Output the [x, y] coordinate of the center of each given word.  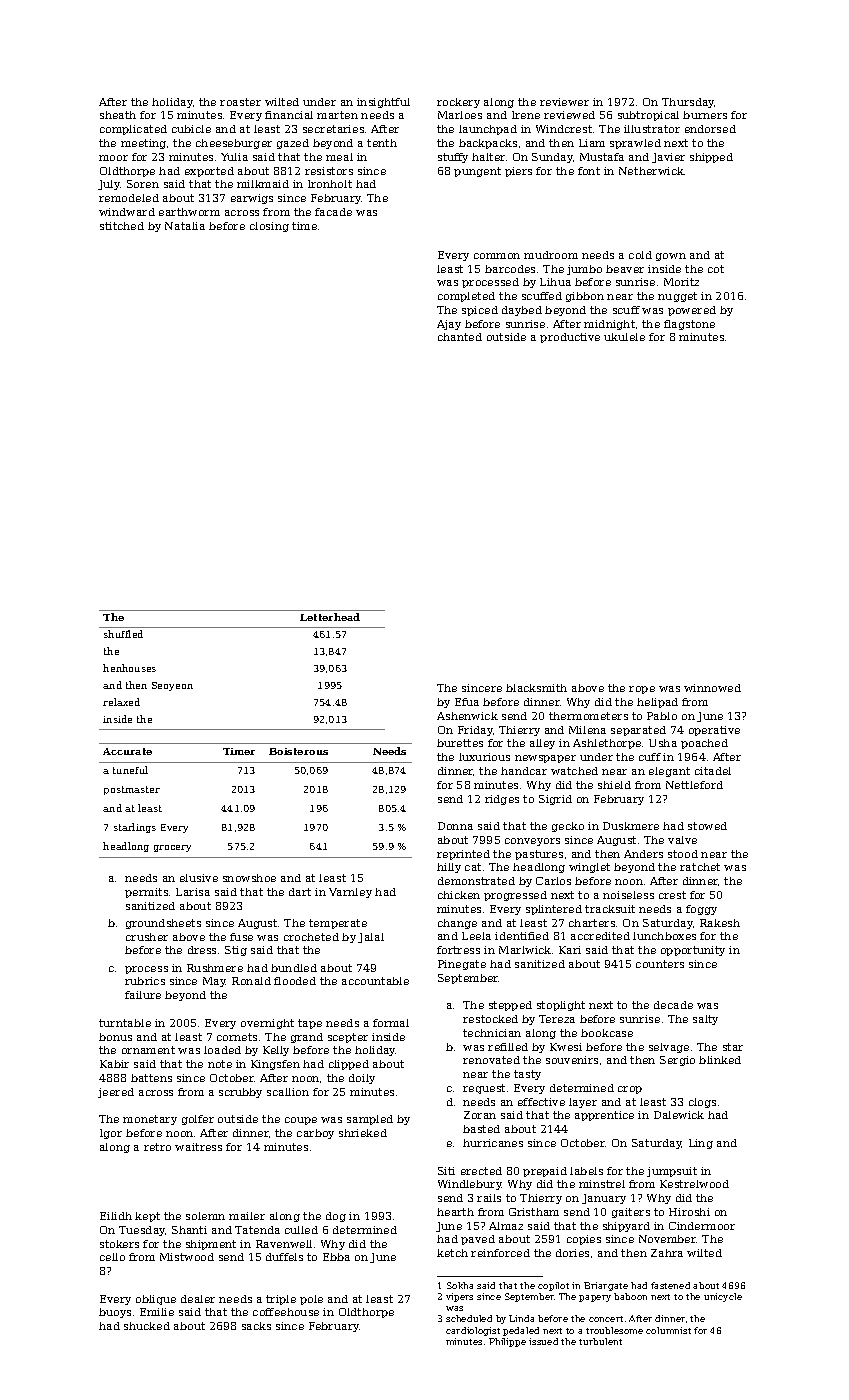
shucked [147, 1326]
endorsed [710, 129]
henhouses [129, 668]
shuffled [123, 634]
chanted [460, 337]
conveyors [532, 842]
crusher [147, 937]
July [109, 185]
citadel [713, 771]
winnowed [712, 688]
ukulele [624, 337]
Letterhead [330, 617]
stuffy [453, 158]
